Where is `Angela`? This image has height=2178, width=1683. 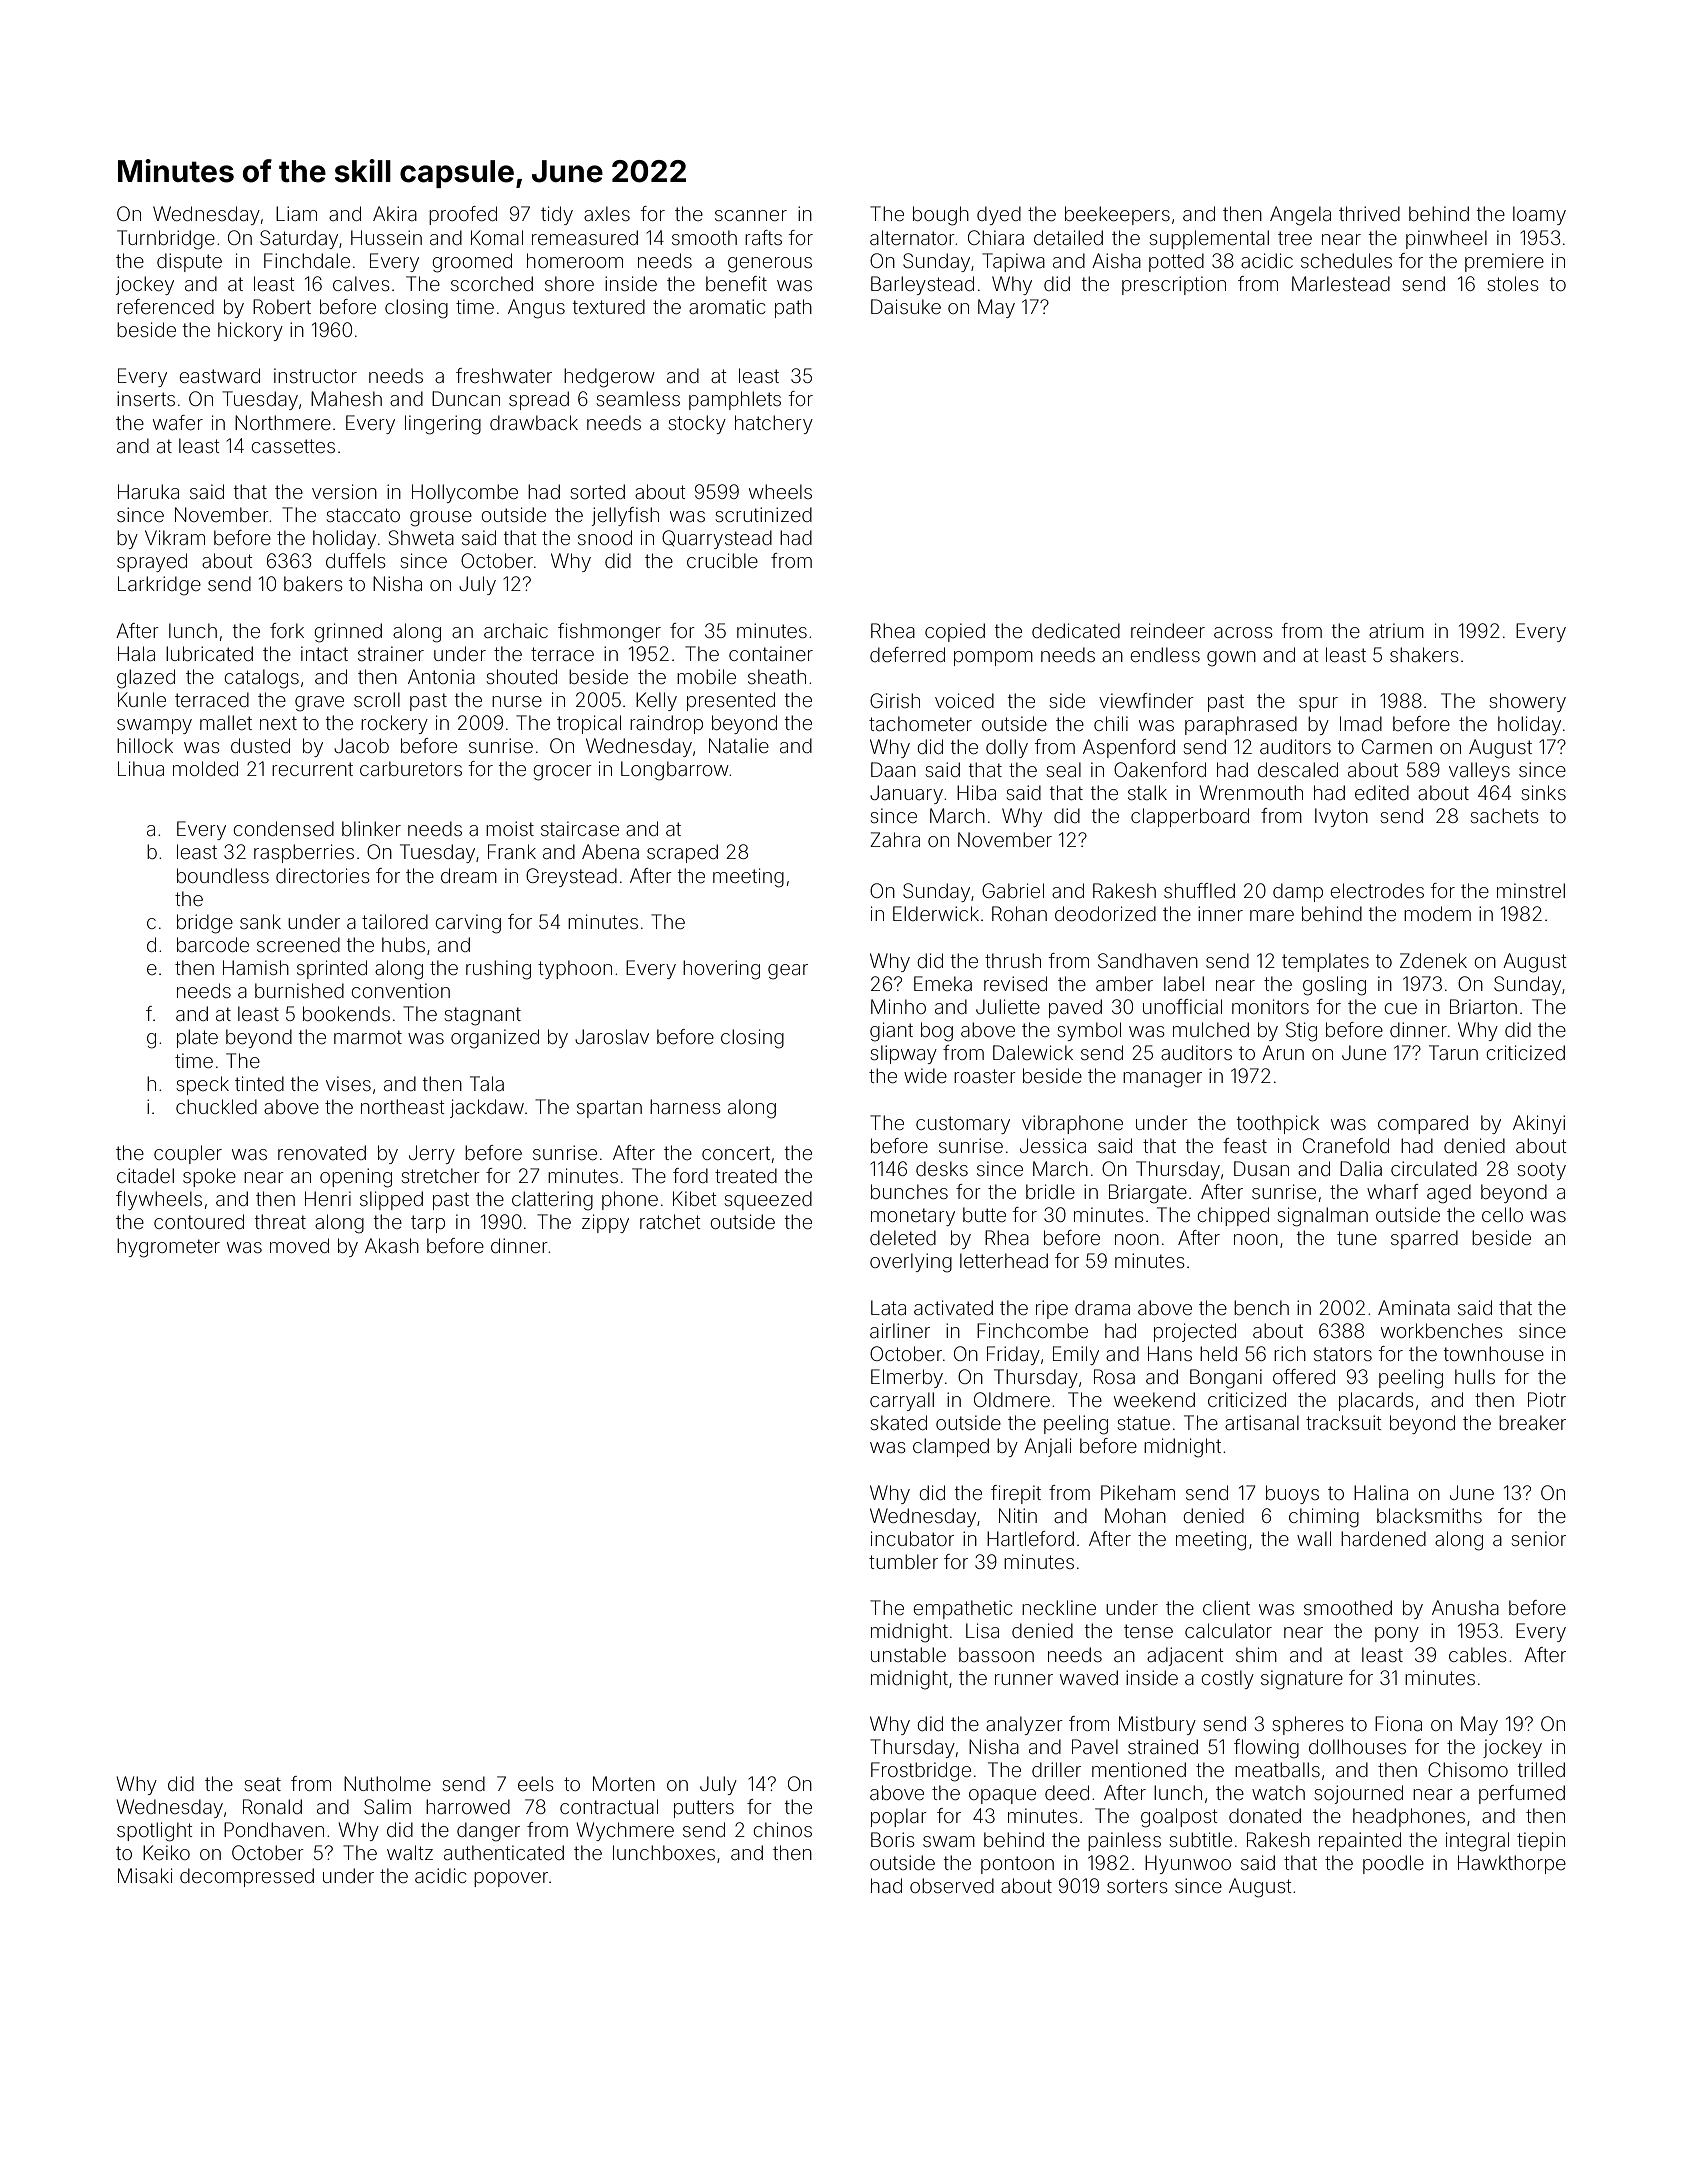 Angela is located at coordinates (1300, 216).
